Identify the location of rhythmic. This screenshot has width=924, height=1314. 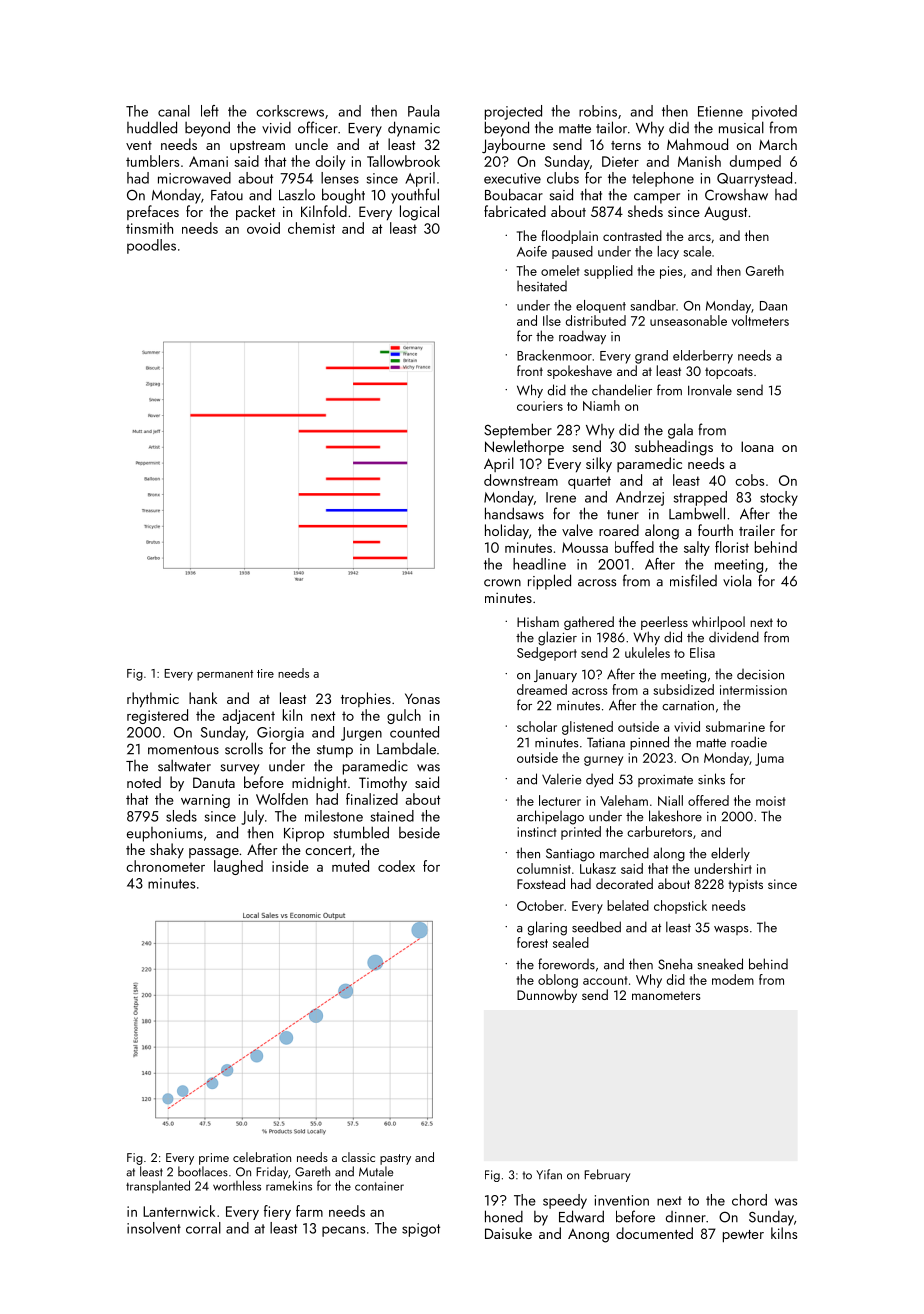
(153, 700).
